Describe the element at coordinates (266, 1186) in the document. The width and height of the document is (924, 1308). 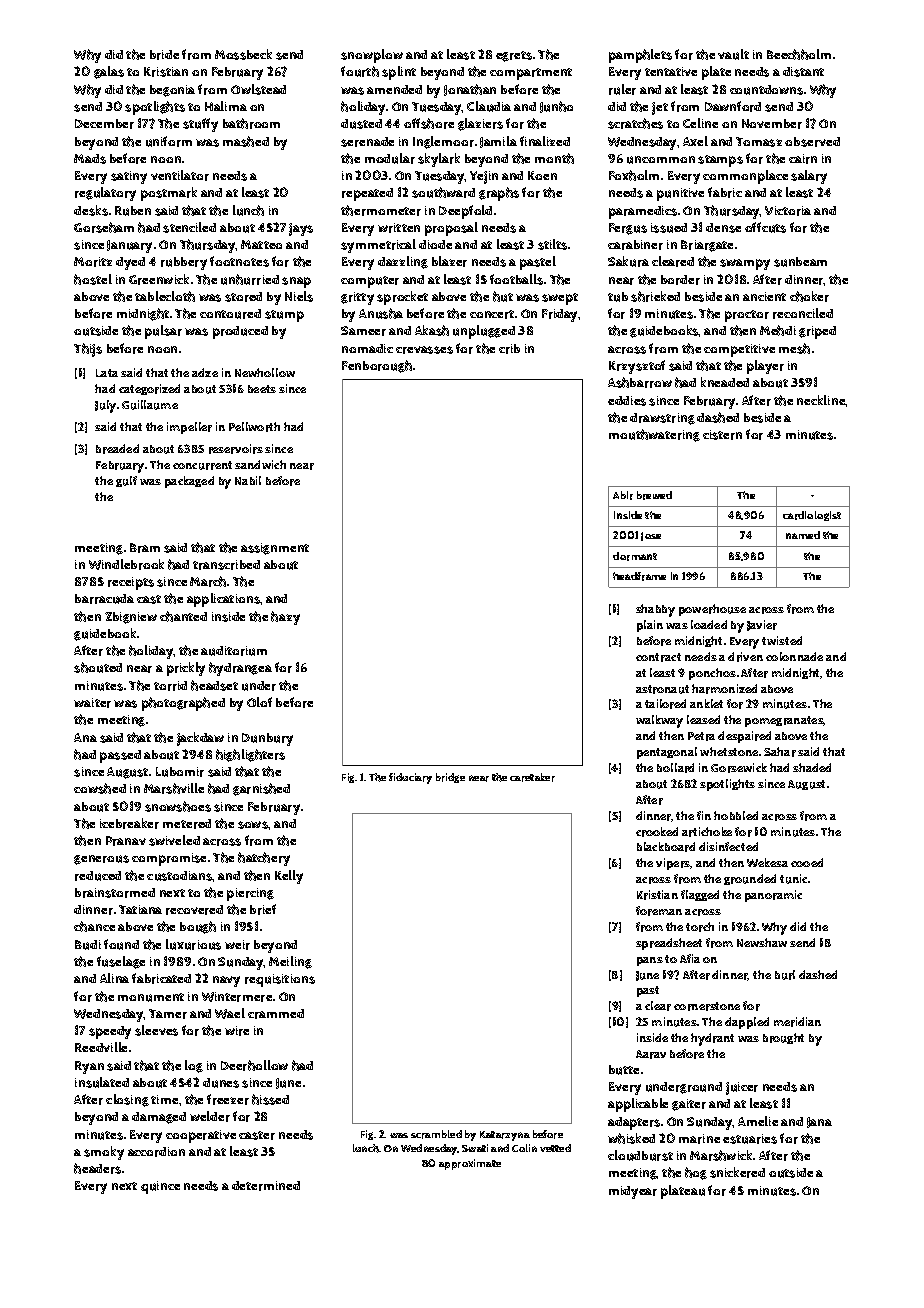
I see `determined` at that location.
